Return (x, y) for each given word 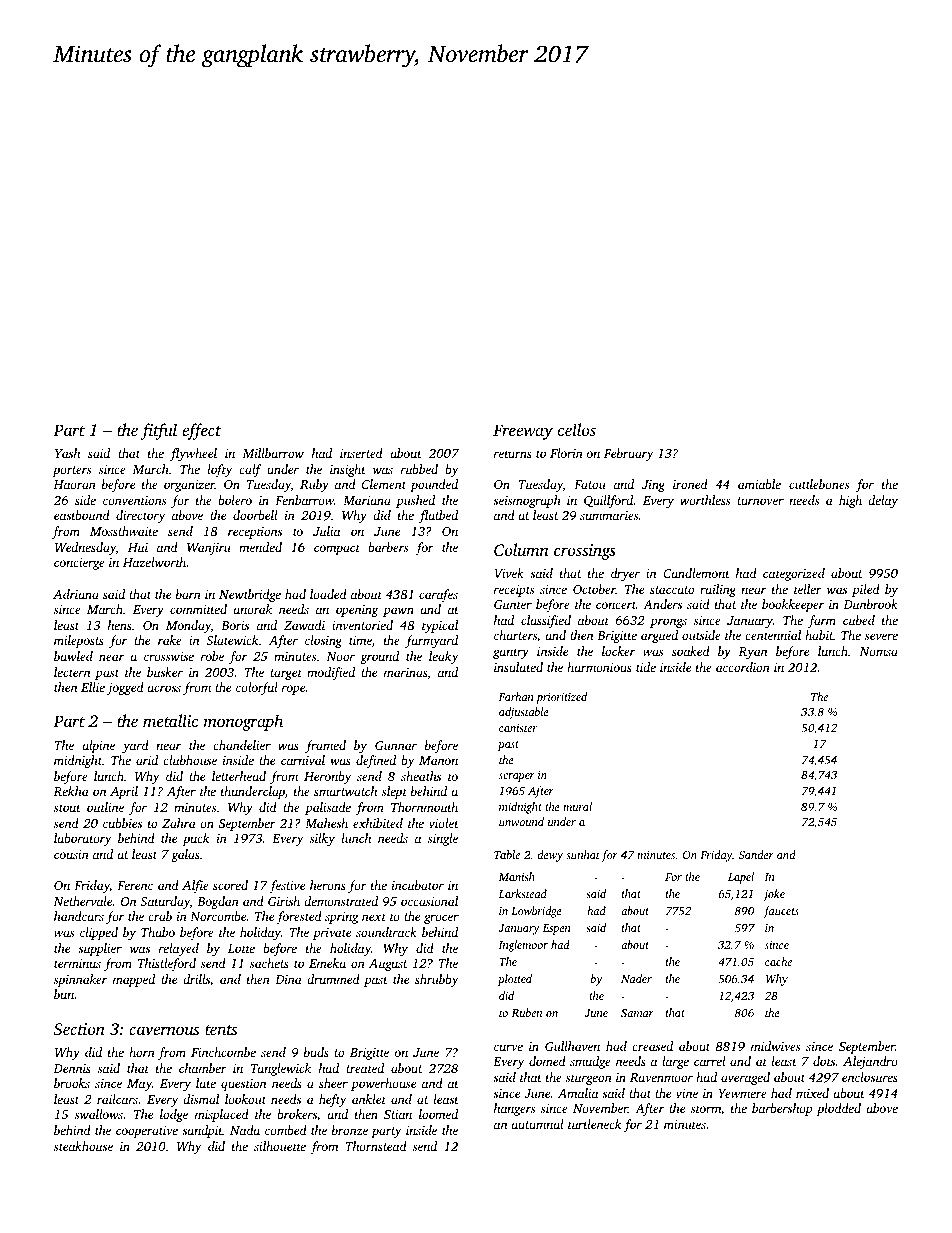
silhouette (280, 1146)
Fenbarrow (304, 500)
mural (577, 806)
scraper (517, 777)
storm (706, 1109)
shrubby (436, 980)
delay (883, 501)
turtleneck (595, 1124)
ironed (690, 484)
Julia (326, 531)
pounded (434, 485)
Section (79, 1029)
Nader (636, 978)
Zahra (179, 823)
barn (188, 594)
